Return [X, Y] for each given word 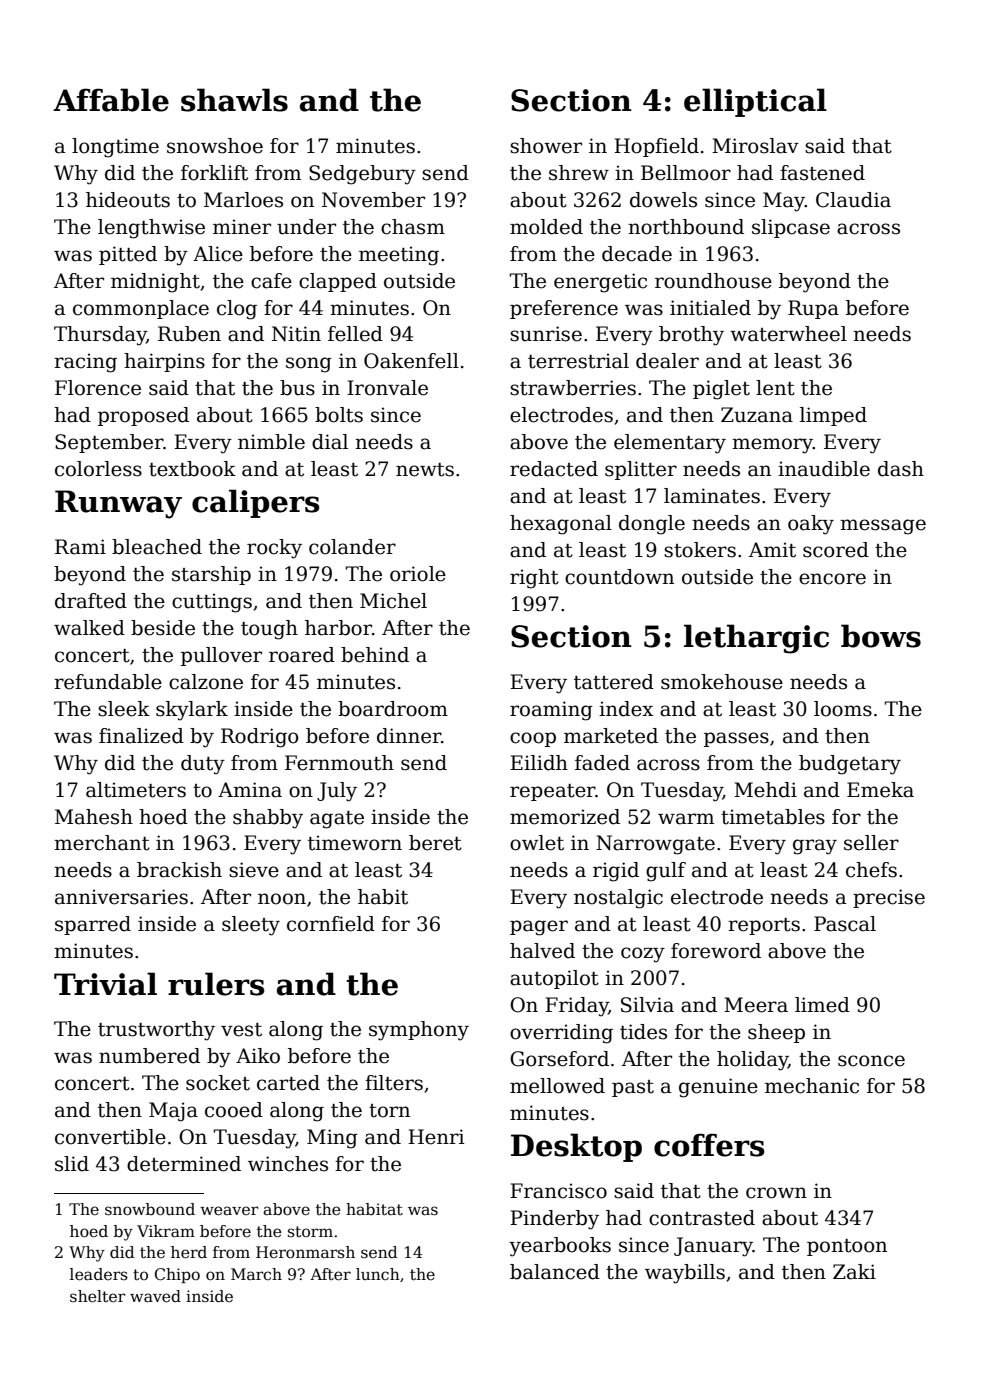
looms [843, 709]
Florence [98, 388]
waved [155, 1296]
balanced [555, 1272]
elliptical [755, 102]
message [883, 527]
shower [546, 146]
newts [425, 470]
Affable [111, 100]
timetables [773, 817]
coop [533, 739]
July [337, 792]
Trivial [105, 984]
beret [435, 843]
